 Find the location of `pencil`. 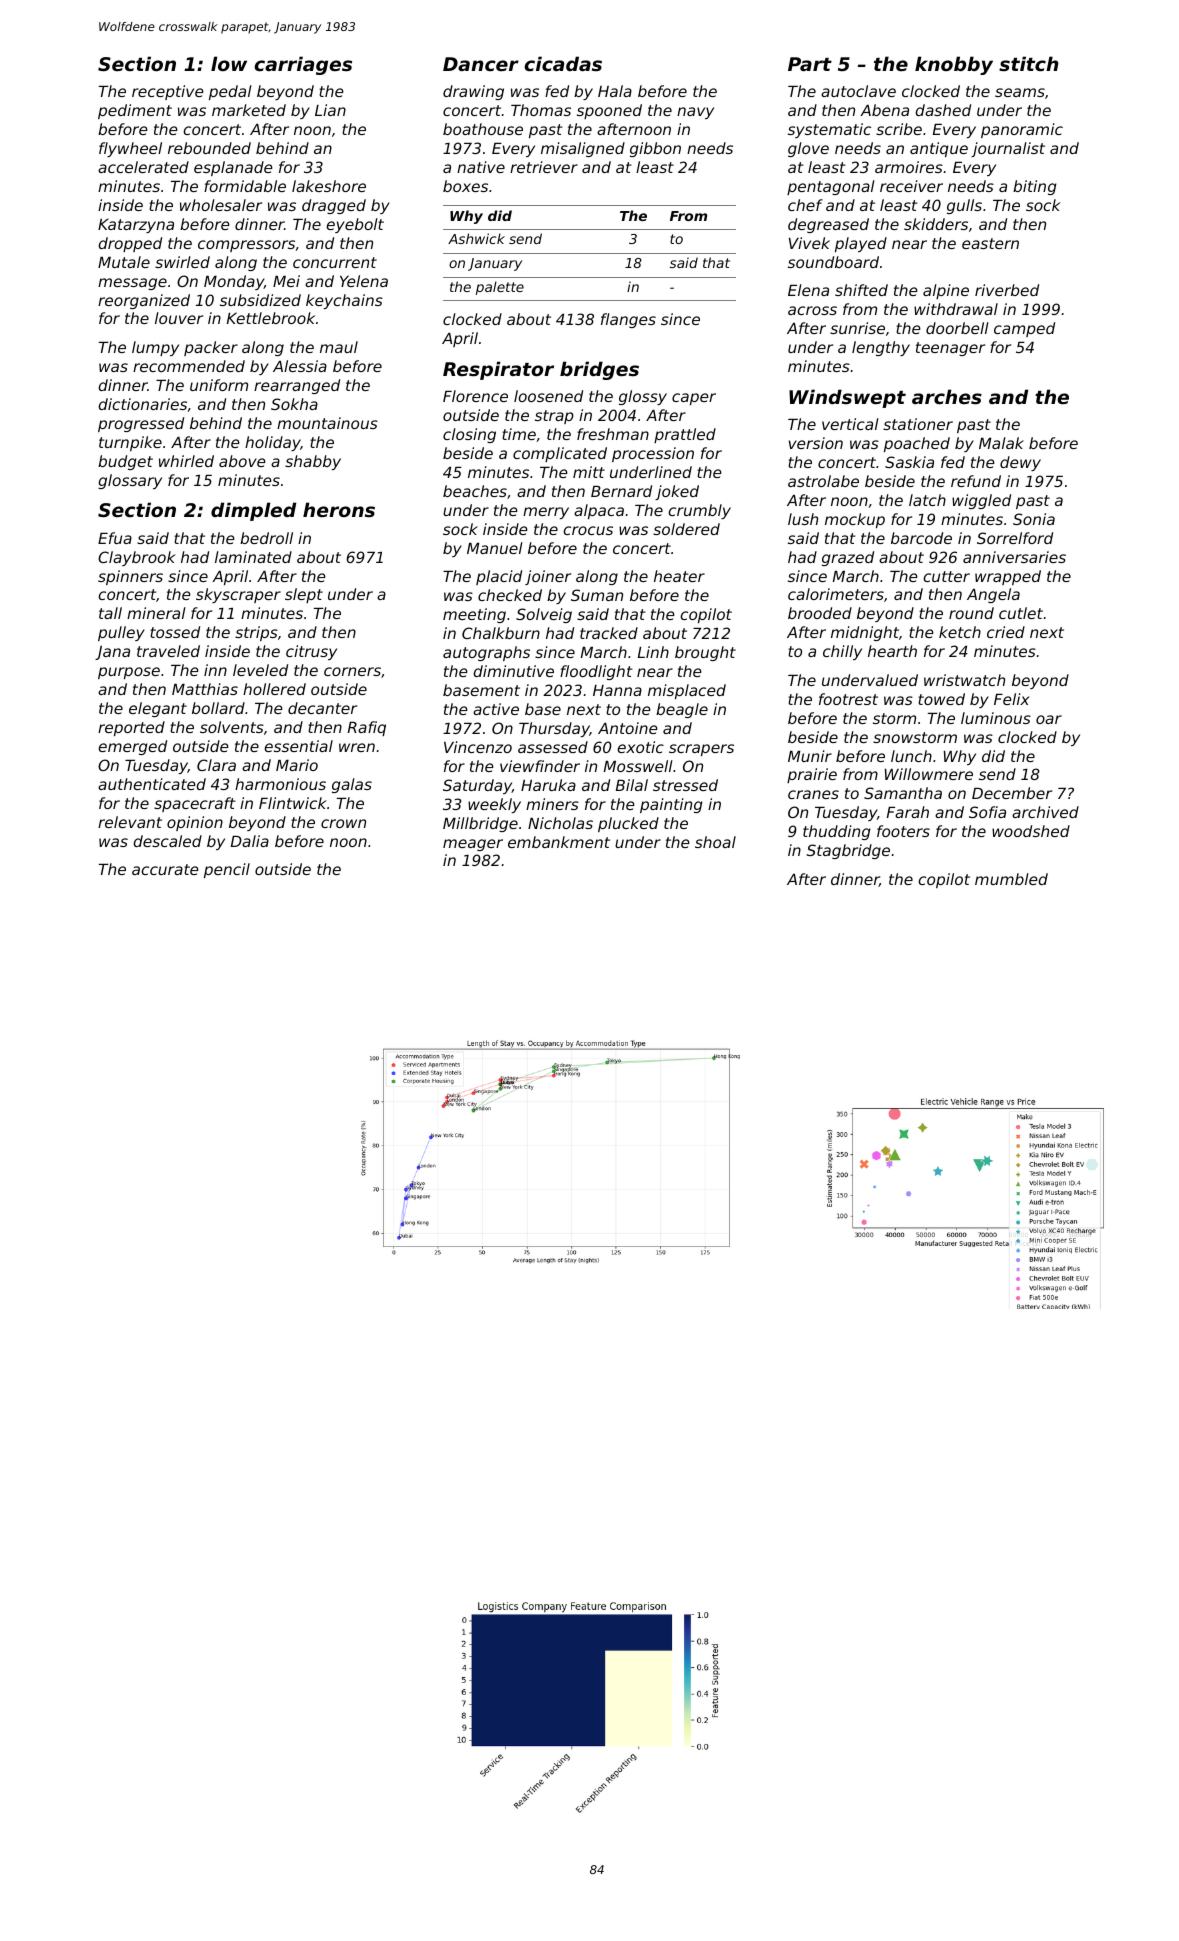

pencil is located at coordinates (227, 870).
